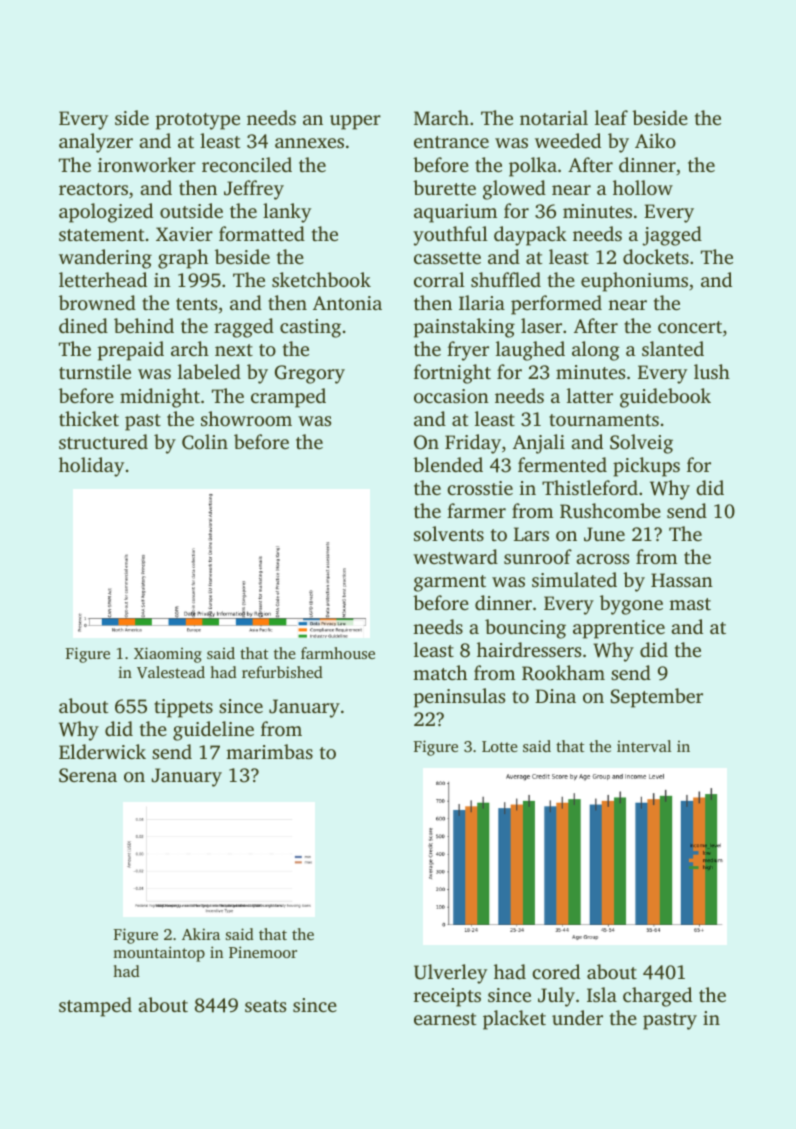  What do you see at coordinates (556, 305) in the document?
I see `performed` at bounding box center [556, 305].
